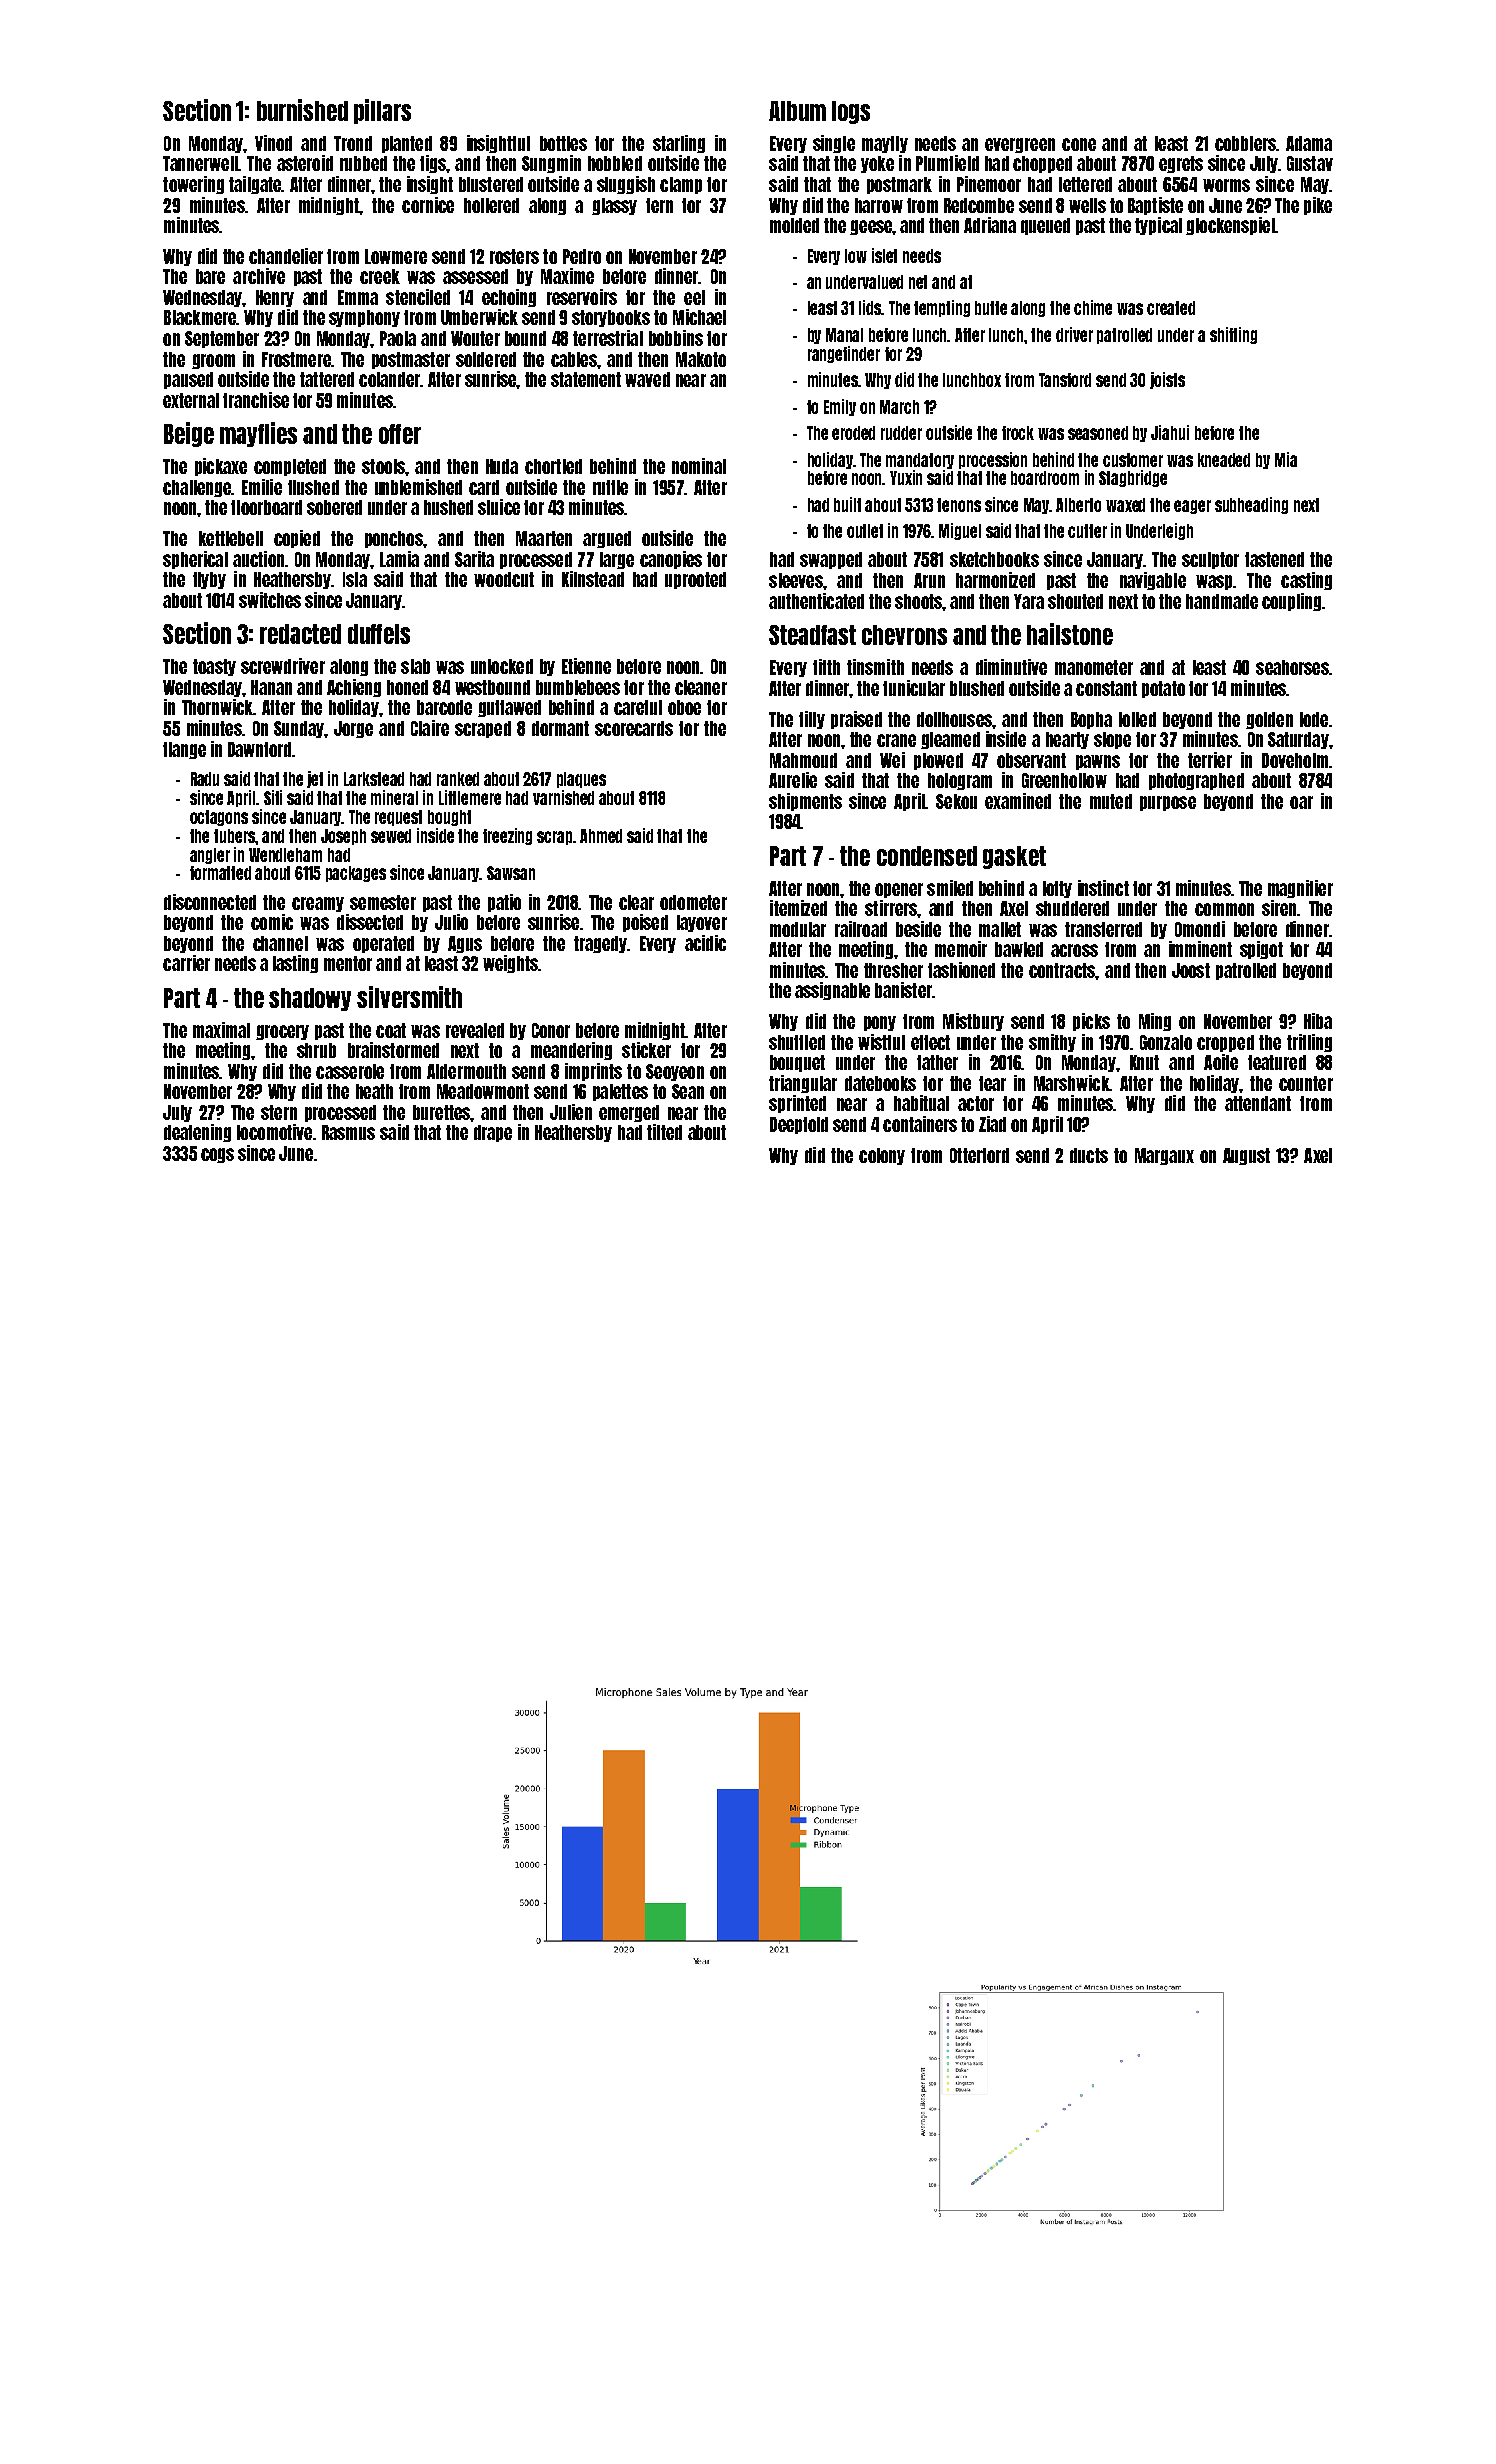 Image resolution: width=1496 pixels, height=2464 pixels. What do you see at coordinates (797, 111) in the image?
I see `Album` at bounding box center [797, 111].
